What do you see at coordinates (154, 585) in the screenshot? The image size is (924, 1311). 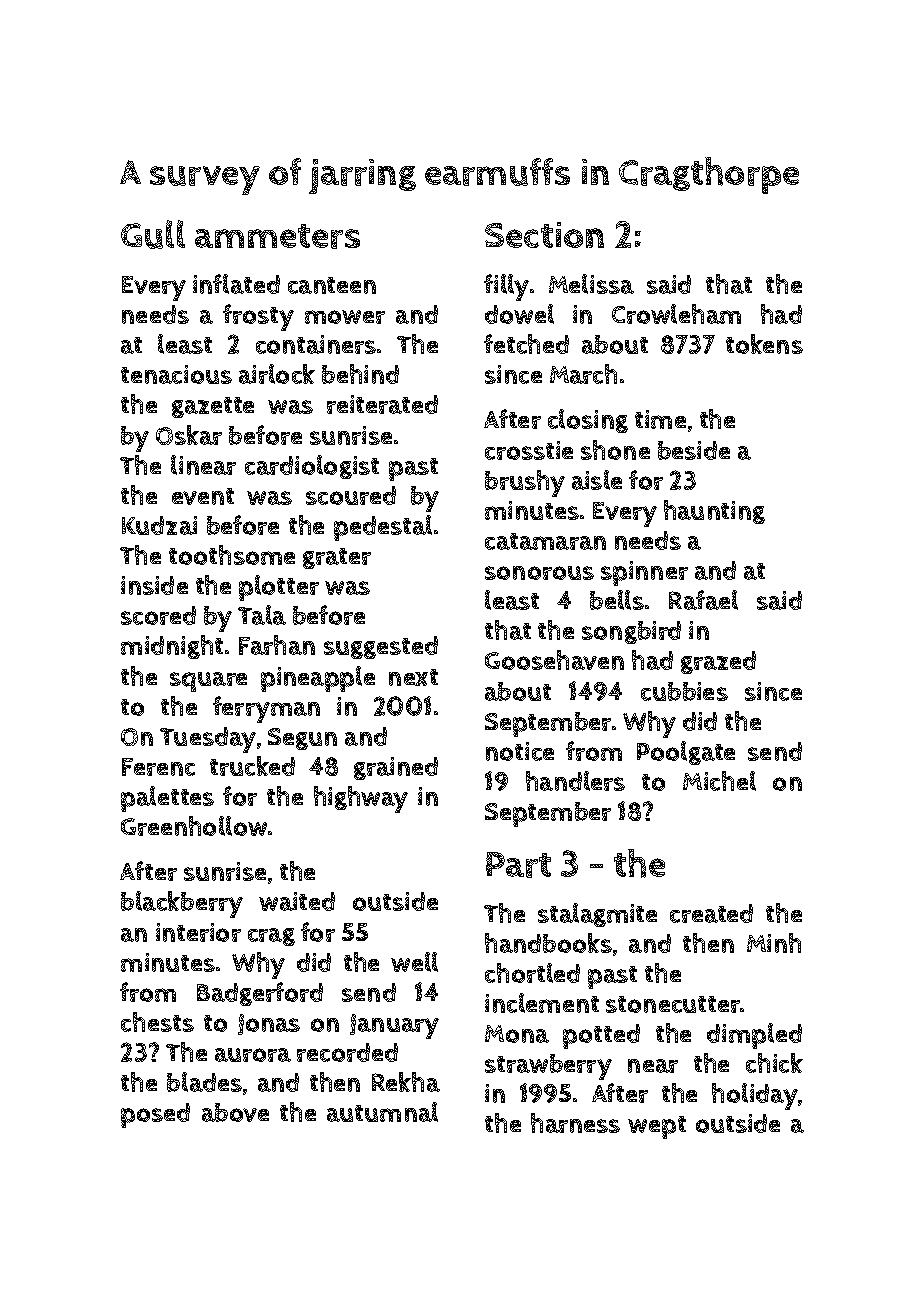 I see `inside` at bounding box center [154, 585].
